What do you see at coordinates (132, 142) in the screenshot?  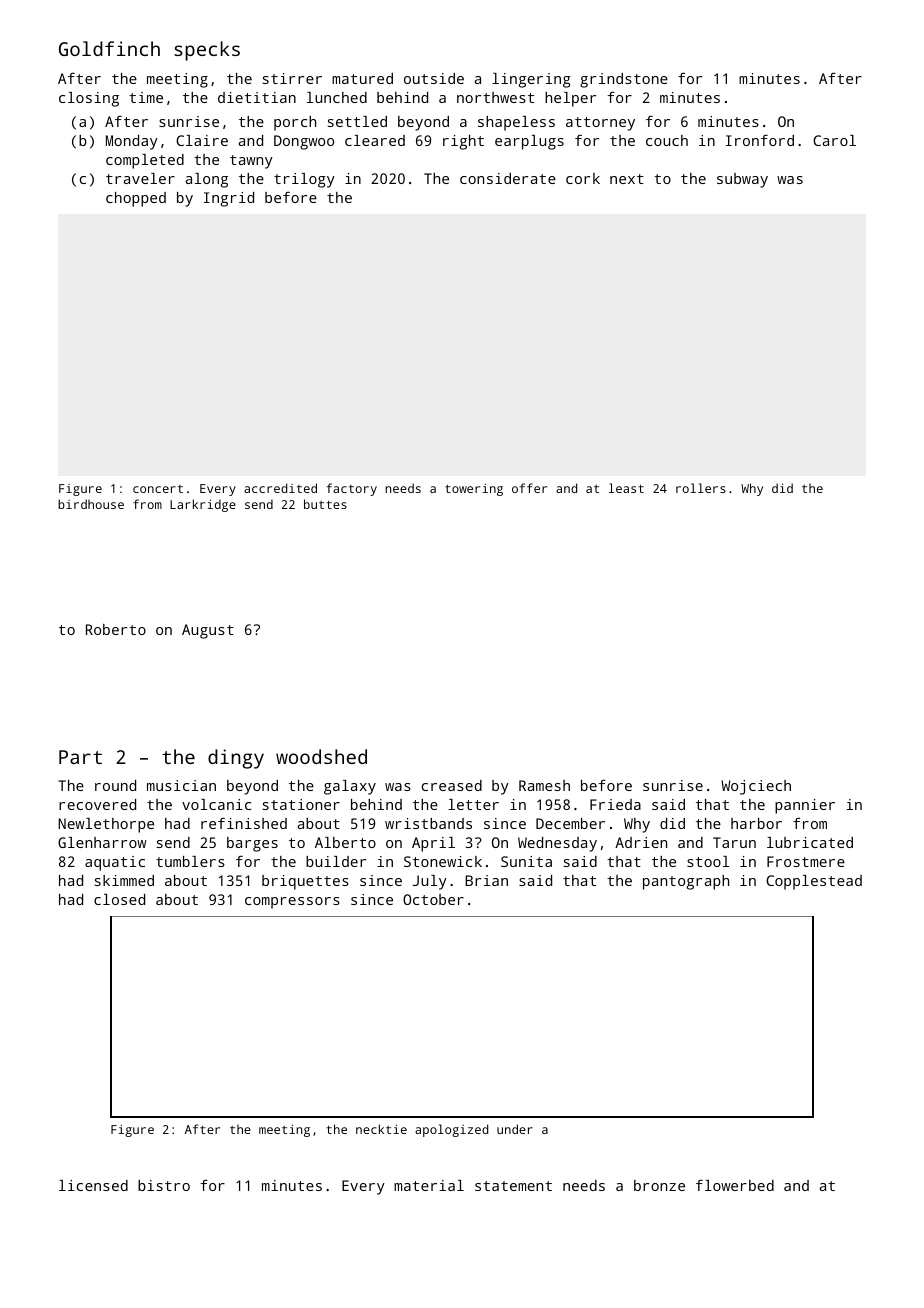 I see `Monday` at bounding box center [132, 142].
